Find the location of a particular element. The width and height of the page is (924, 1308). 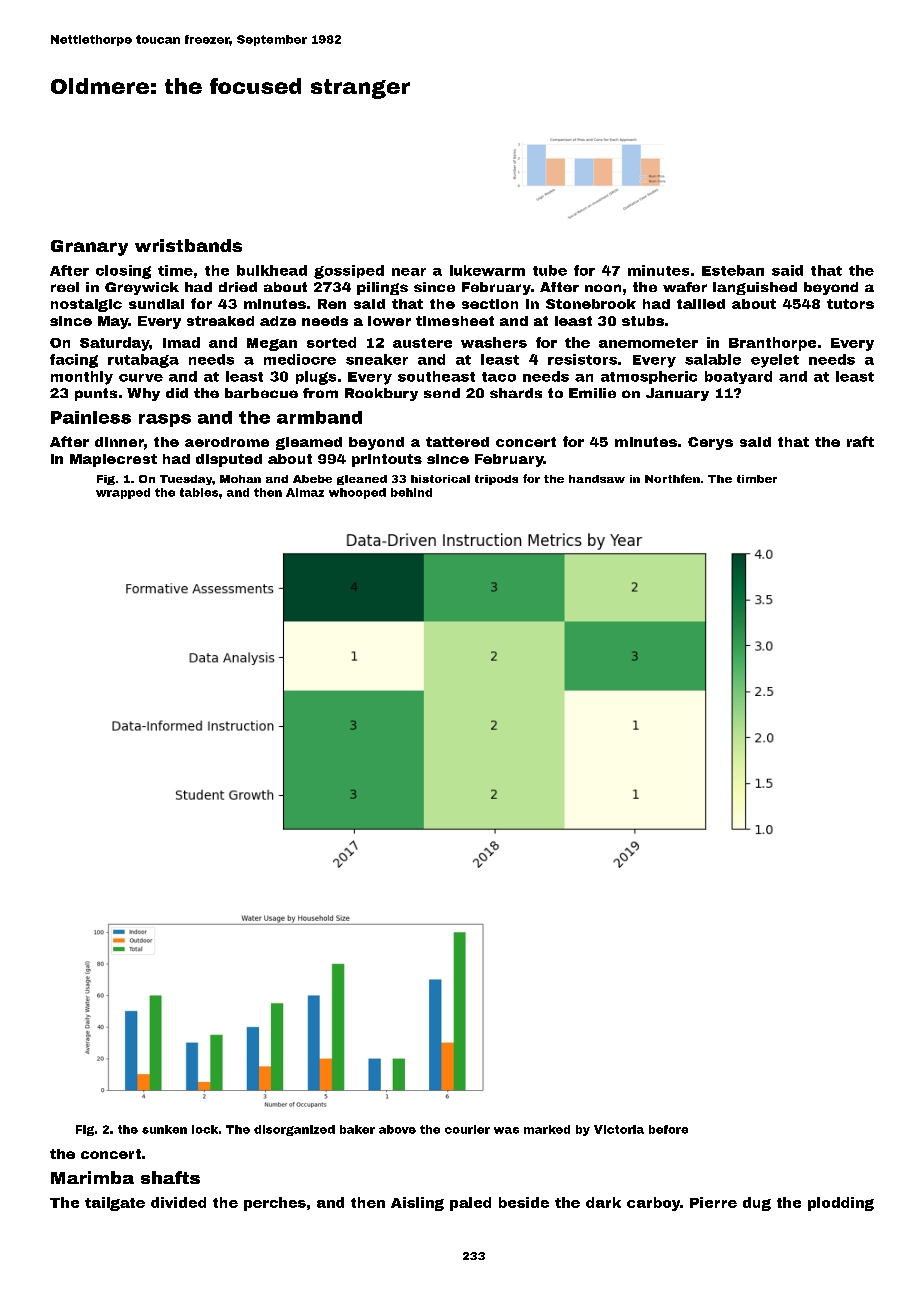

marked is located at coordinates (547, 1129).
